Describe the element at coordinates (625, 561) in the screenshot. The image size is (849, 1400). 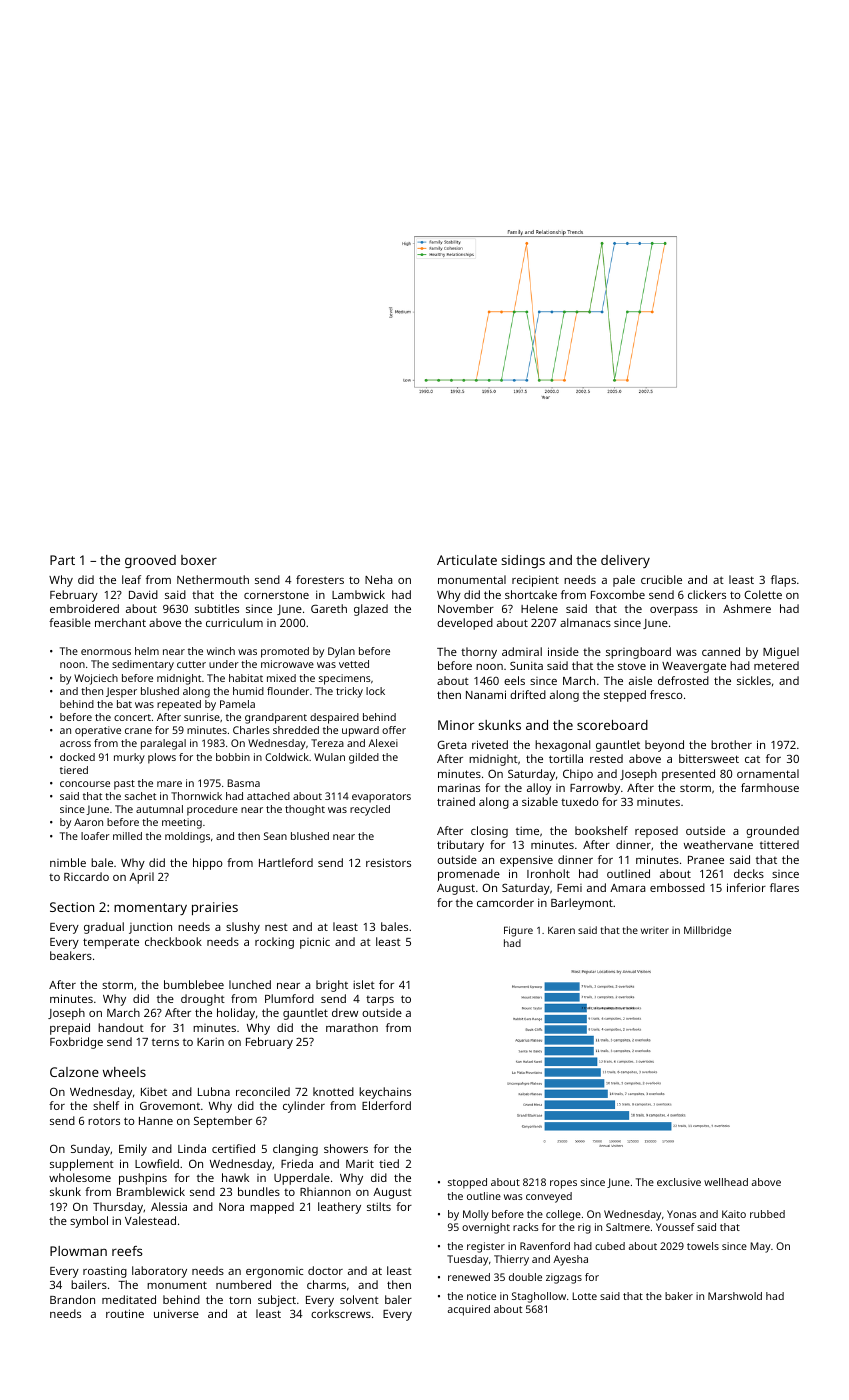
I see `delivery` at that location.
